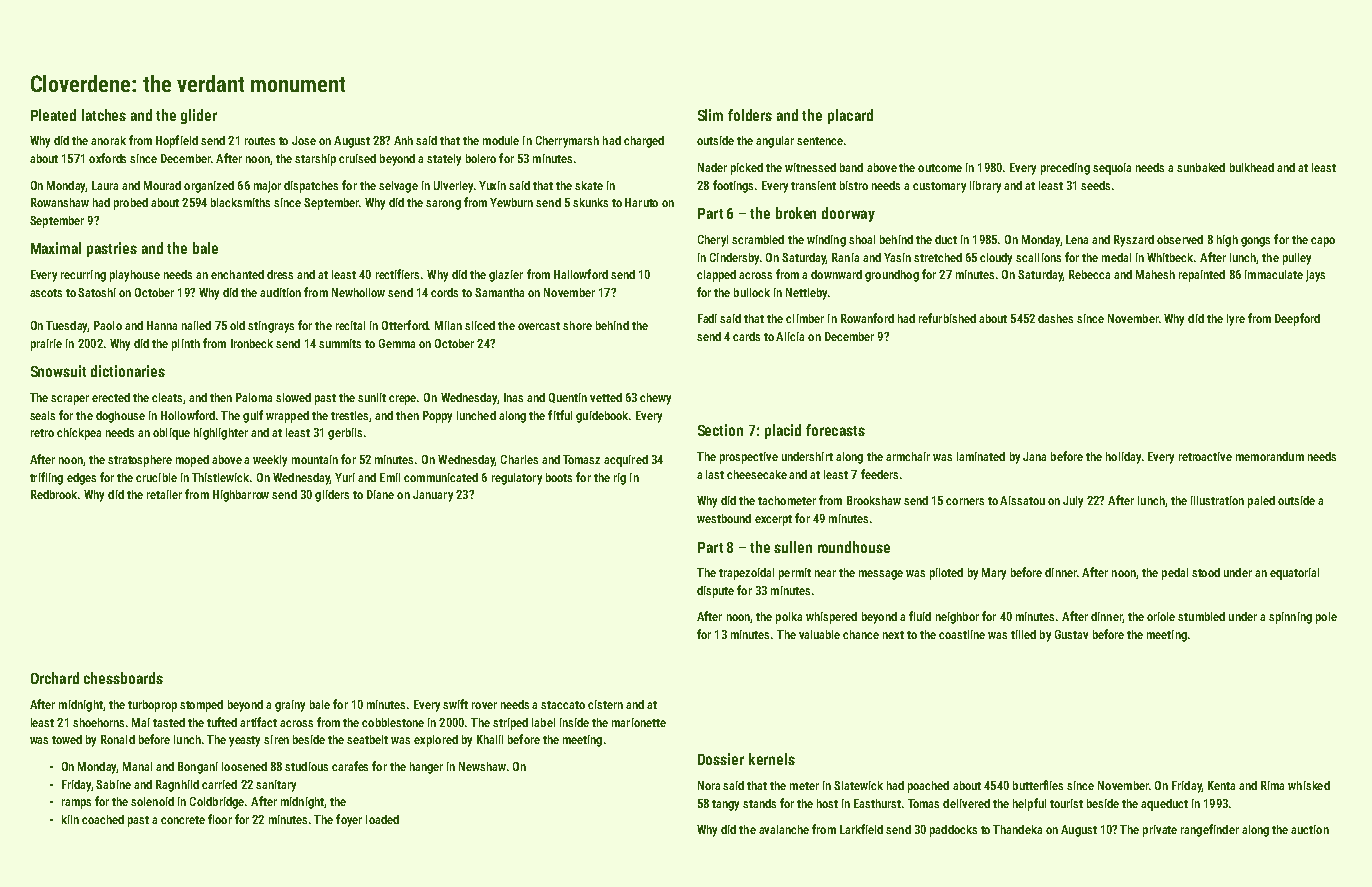  I want to click on last, so click(715, 474).
